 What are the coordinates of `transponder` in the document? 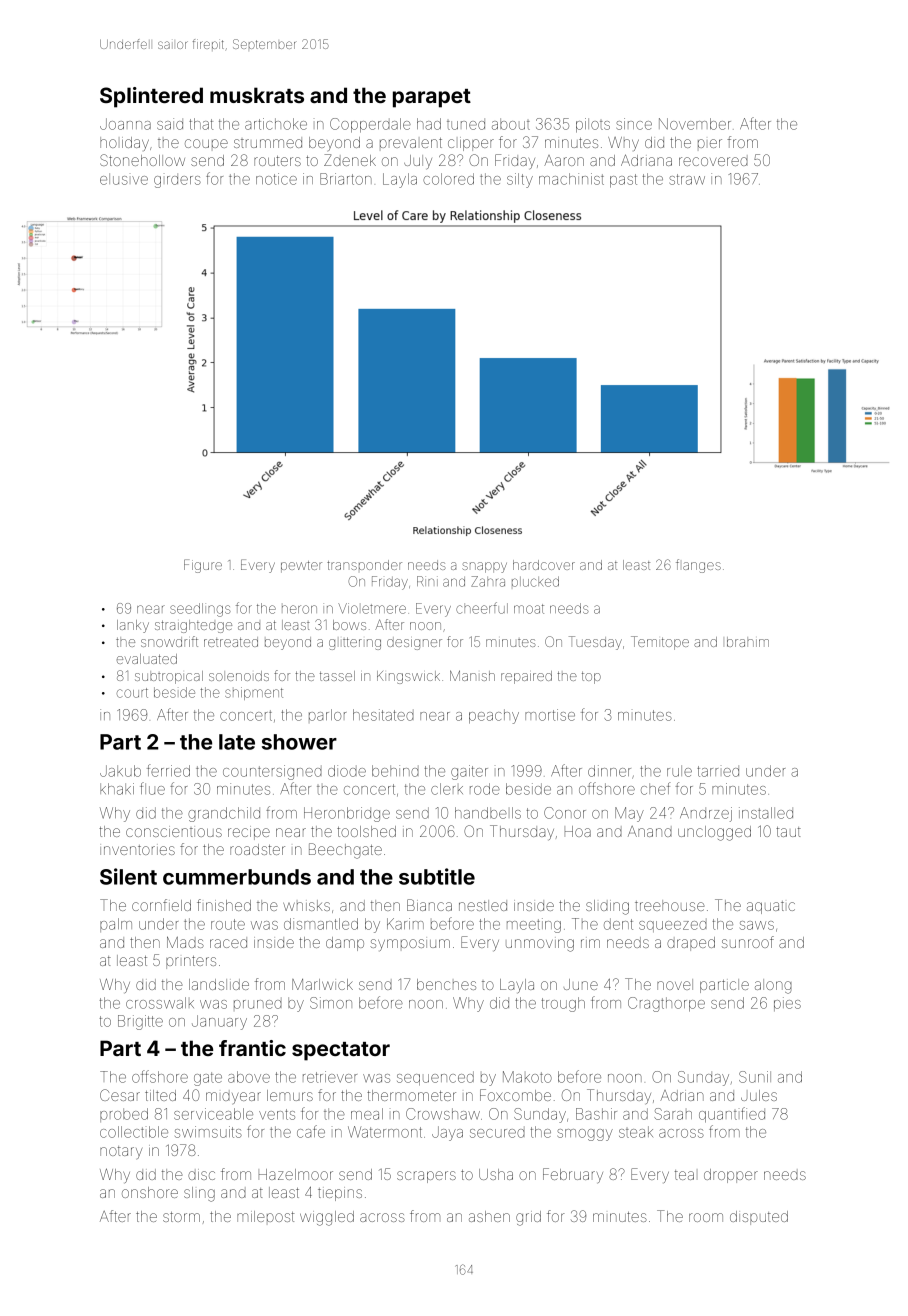 It's located at (364, 565).
